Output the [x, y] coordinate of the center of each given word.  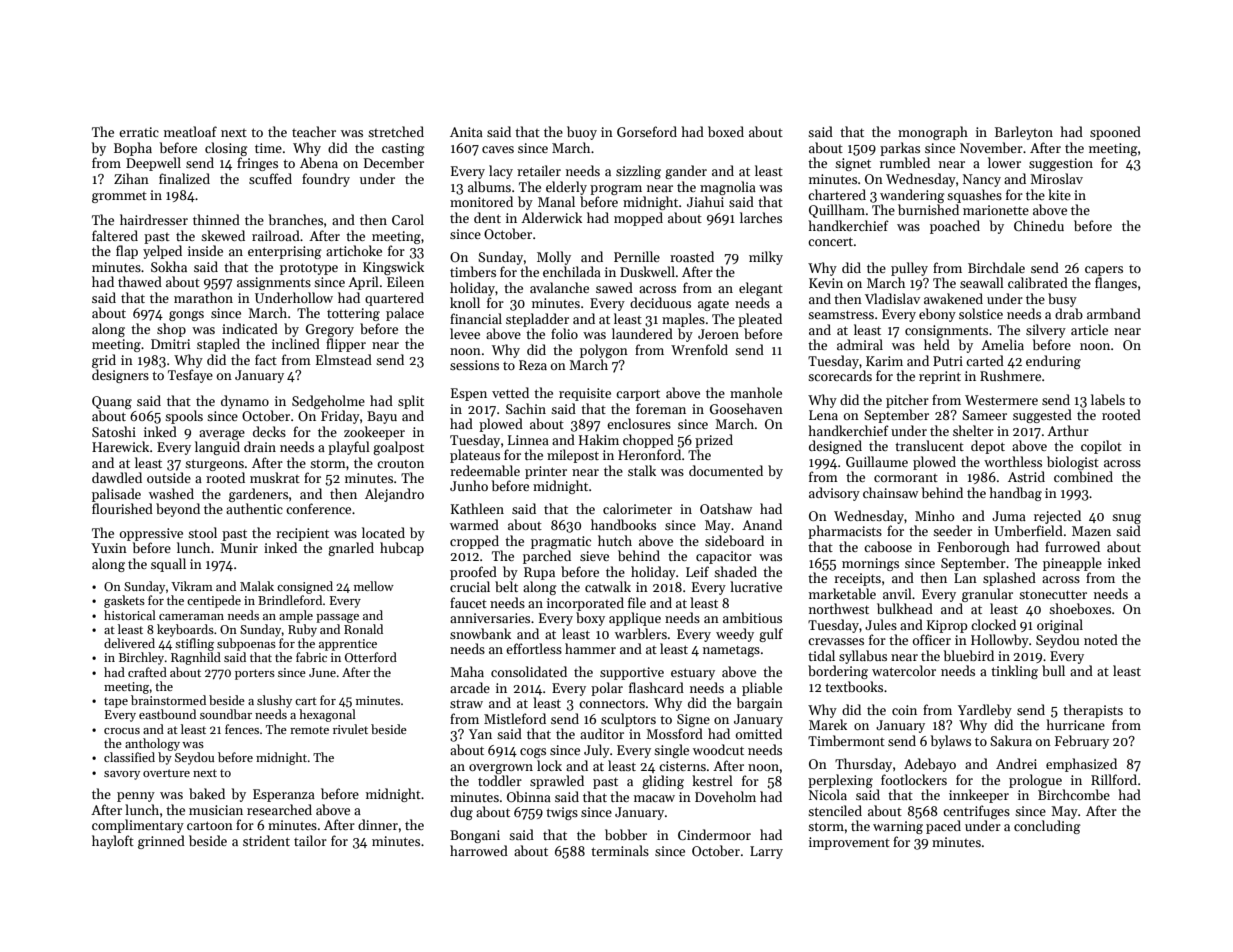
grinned [161, 842]
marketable [842, 593]
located [383, 532]
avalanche [559, 287]
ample [296, 616]
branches [296, 219]
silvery [1046, 331]
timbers [473, 271]
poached [955, 227]
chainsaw [890, 492]
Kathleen [477, 508]
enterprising [285, 252]
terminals [620, 850]
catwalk [608, 586]
